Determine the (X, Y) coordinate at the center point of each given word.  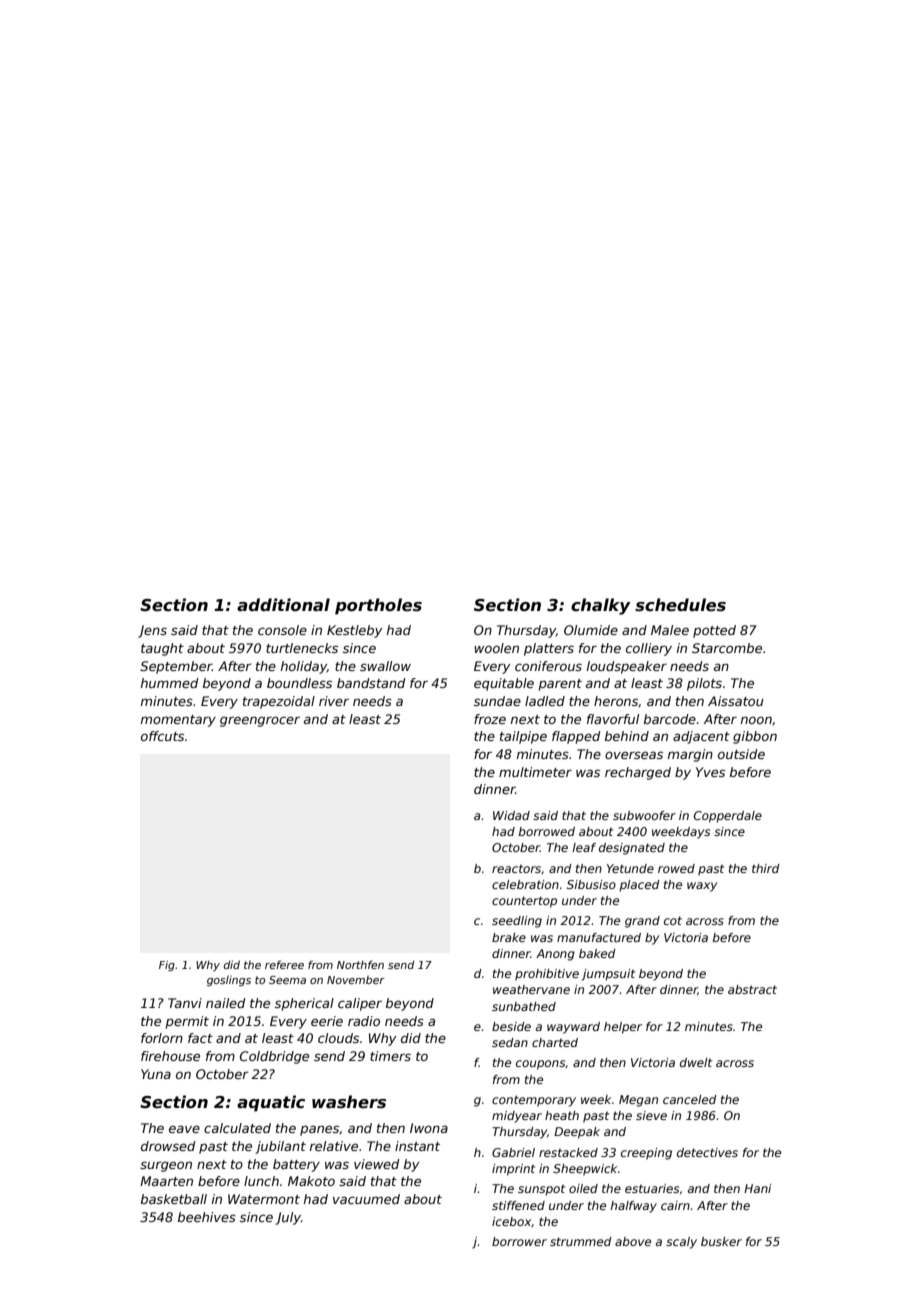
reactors (516, 869)
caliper (360, 1004)
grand (642, 922)
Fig (167, 965)
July (288, 1218)
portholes (378, 606)
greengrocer (260, 721)
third (766, 868)
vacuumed (366, 1199)
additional (283, 604)
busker (721, 1241)
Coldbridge (274, 1057)
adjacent (701, 737)
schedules (680, 605)
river (334, 701)
